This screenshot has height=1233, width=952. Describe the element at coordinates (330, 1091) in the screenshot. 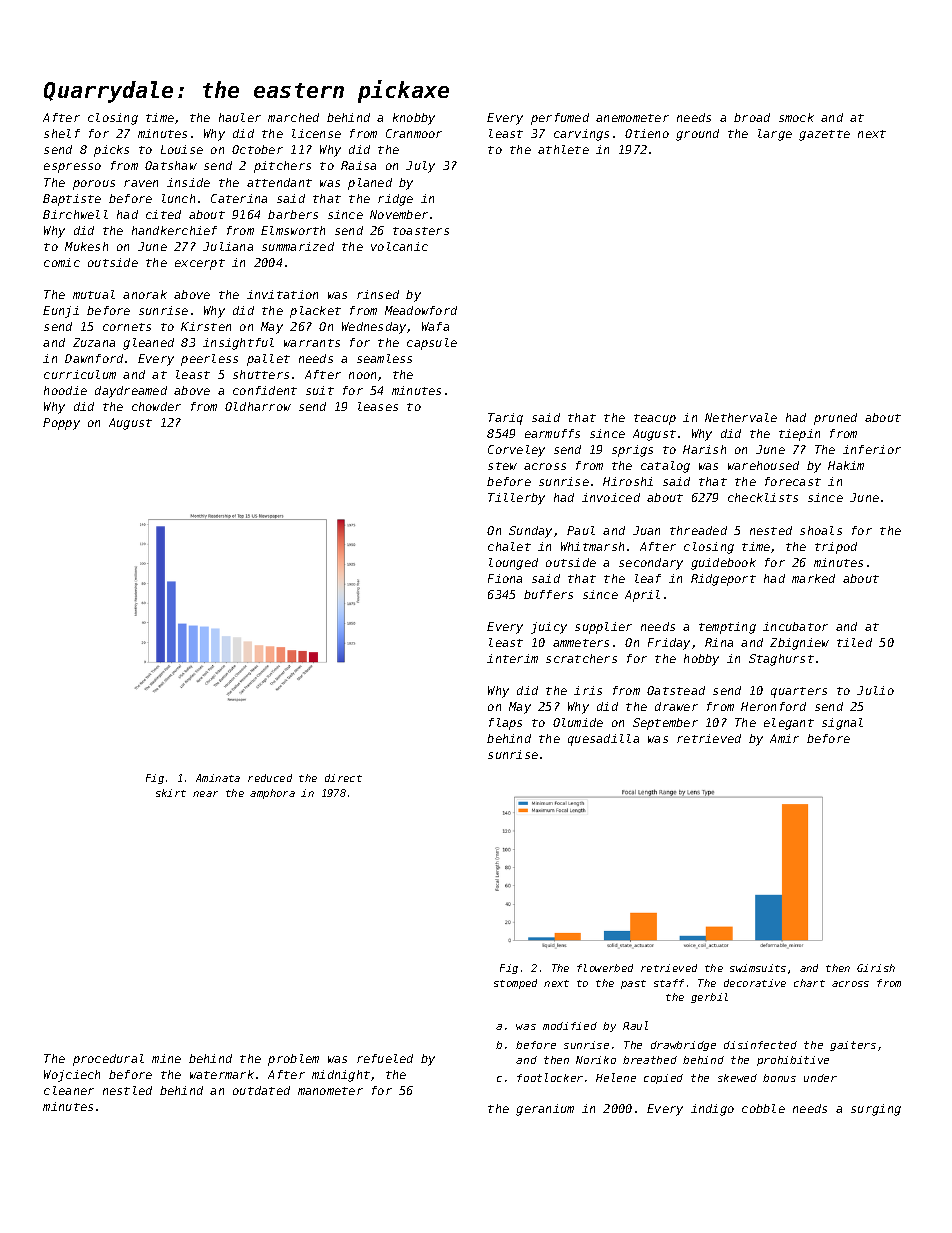

I see `manometer` at that location.
